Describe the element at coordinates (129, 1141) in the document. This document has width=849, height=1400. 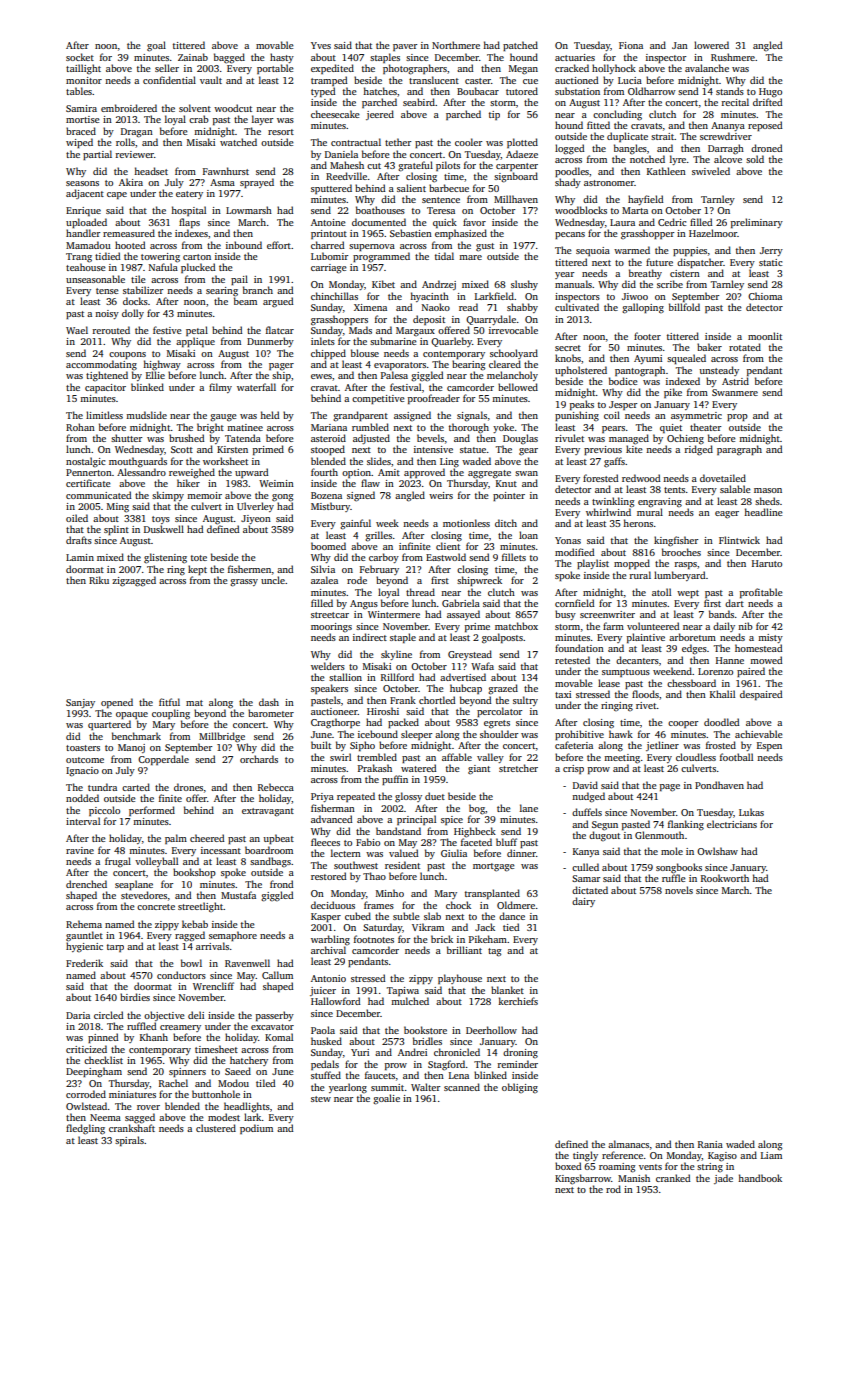
I see `spirals` at that location.
